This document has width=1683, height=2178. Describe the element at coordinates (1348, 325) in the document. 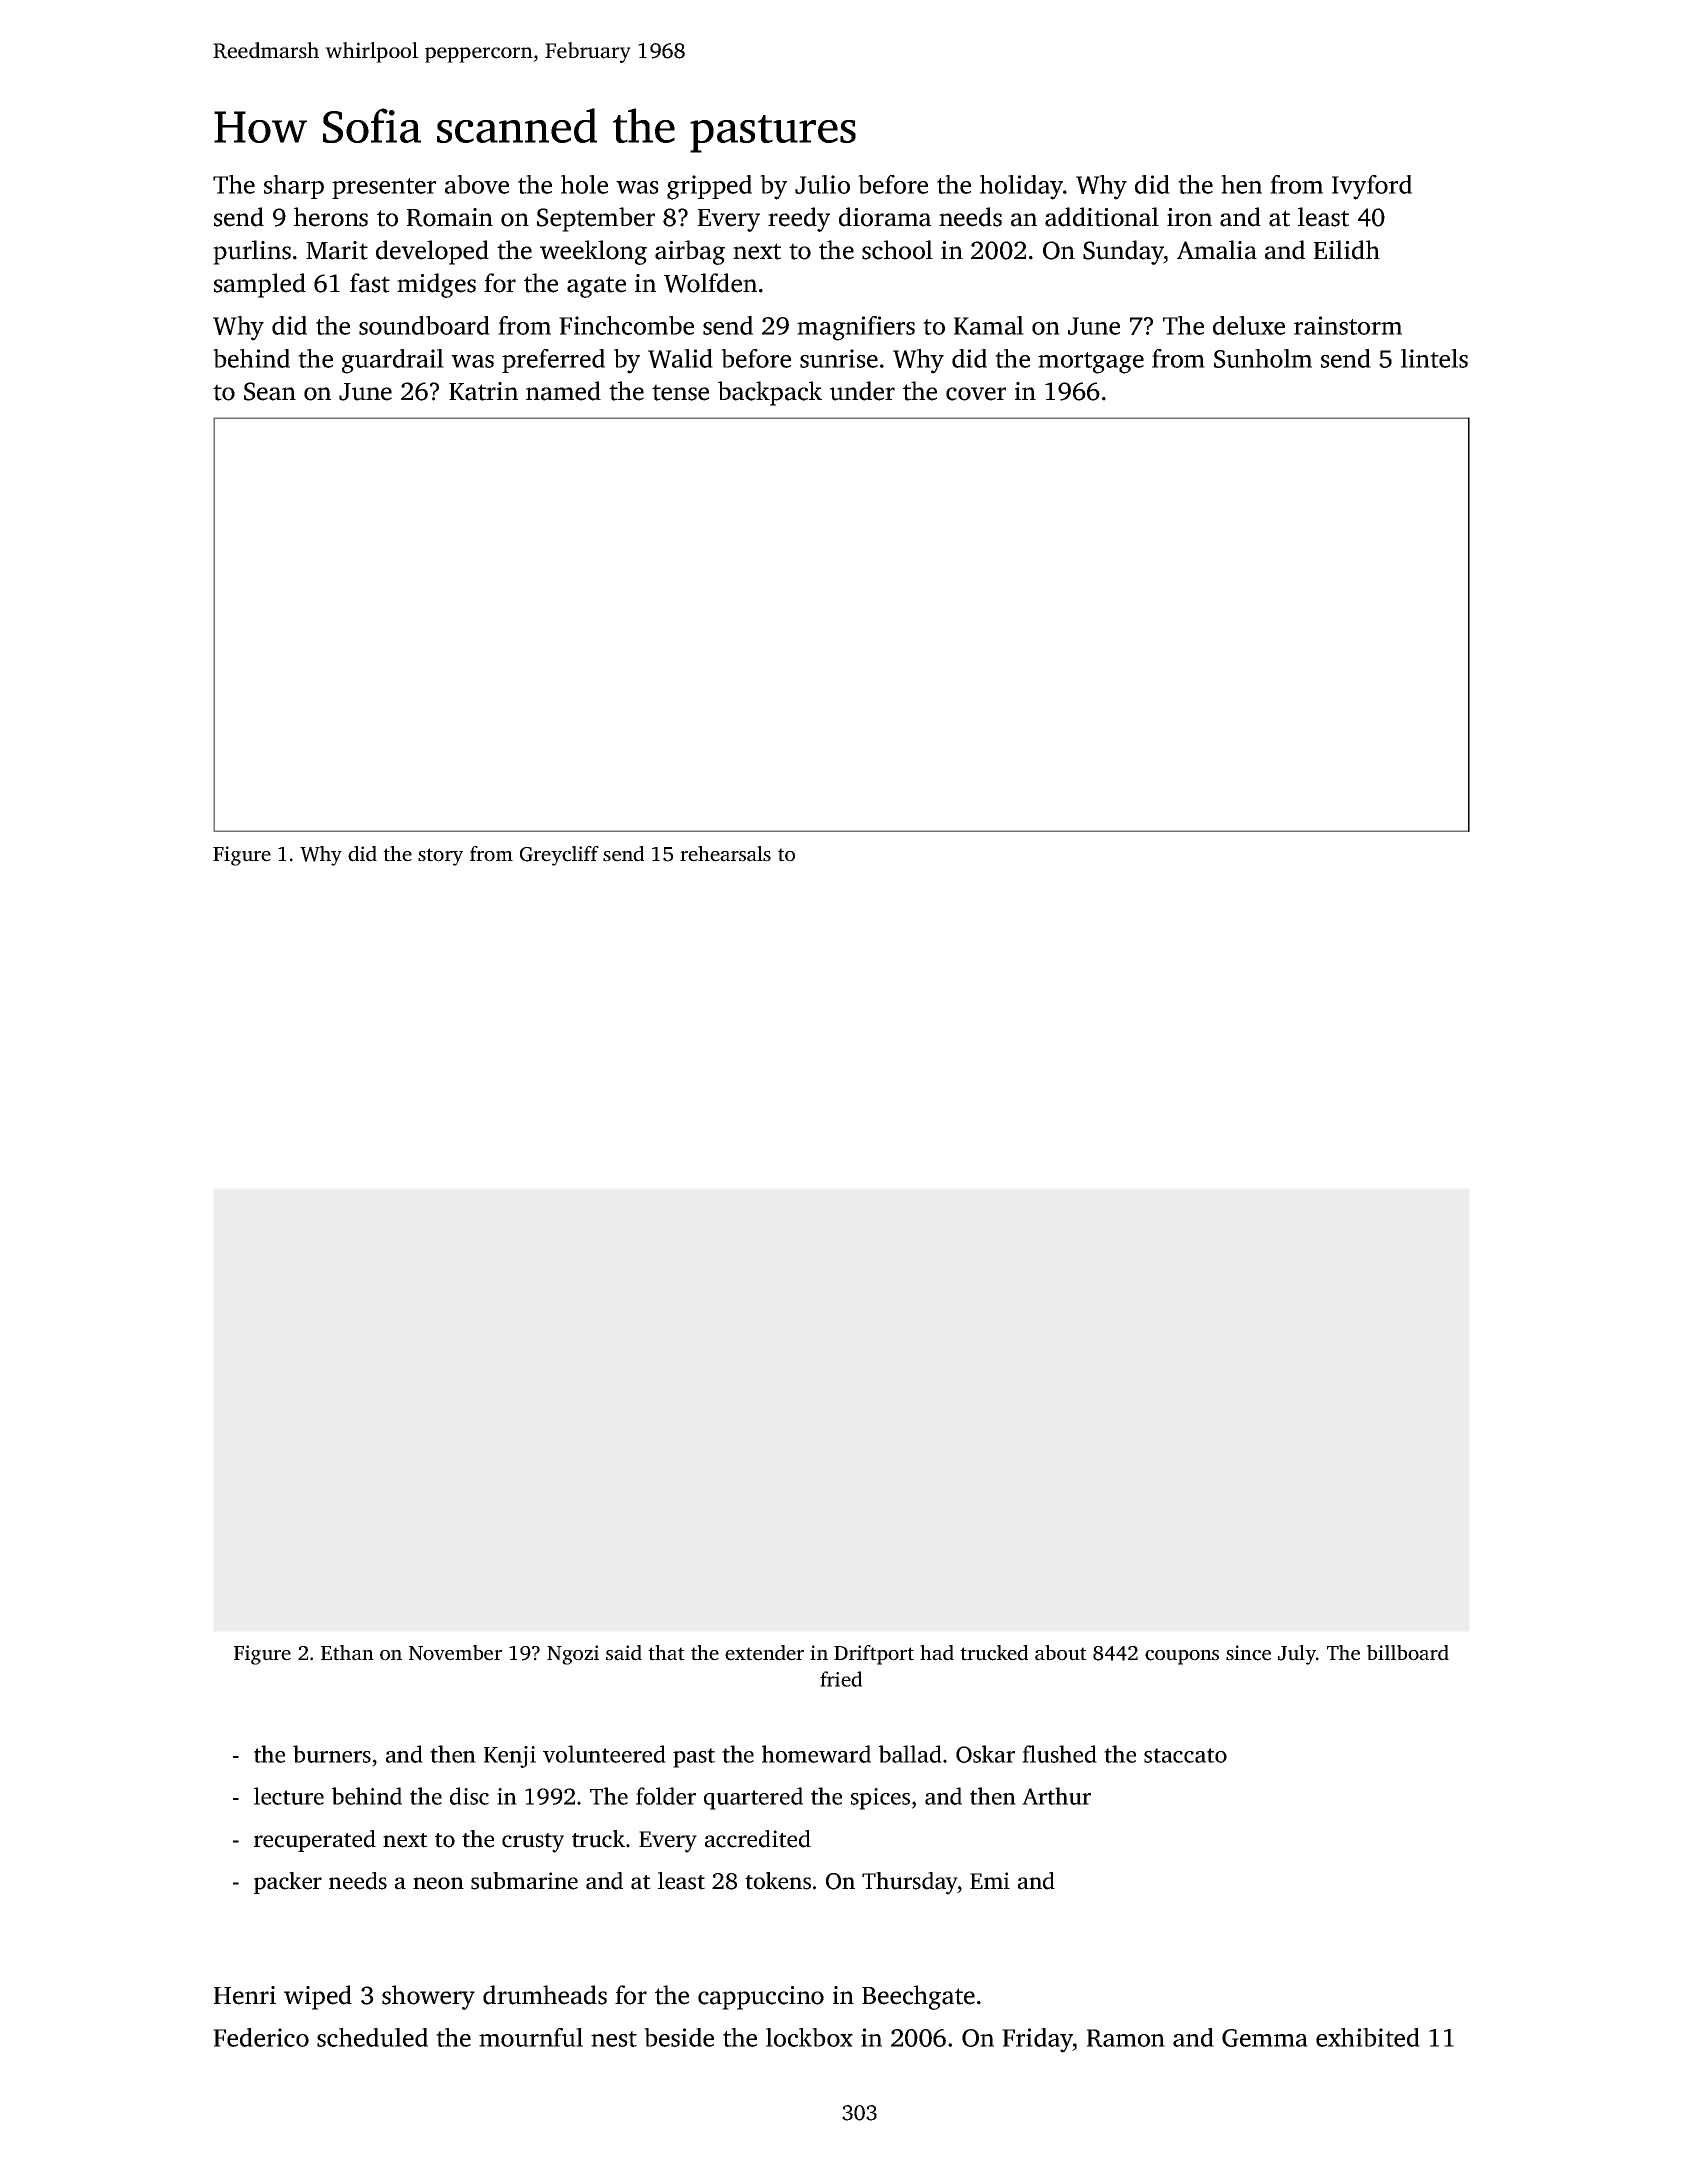

I see `rainstorm` at that location.
